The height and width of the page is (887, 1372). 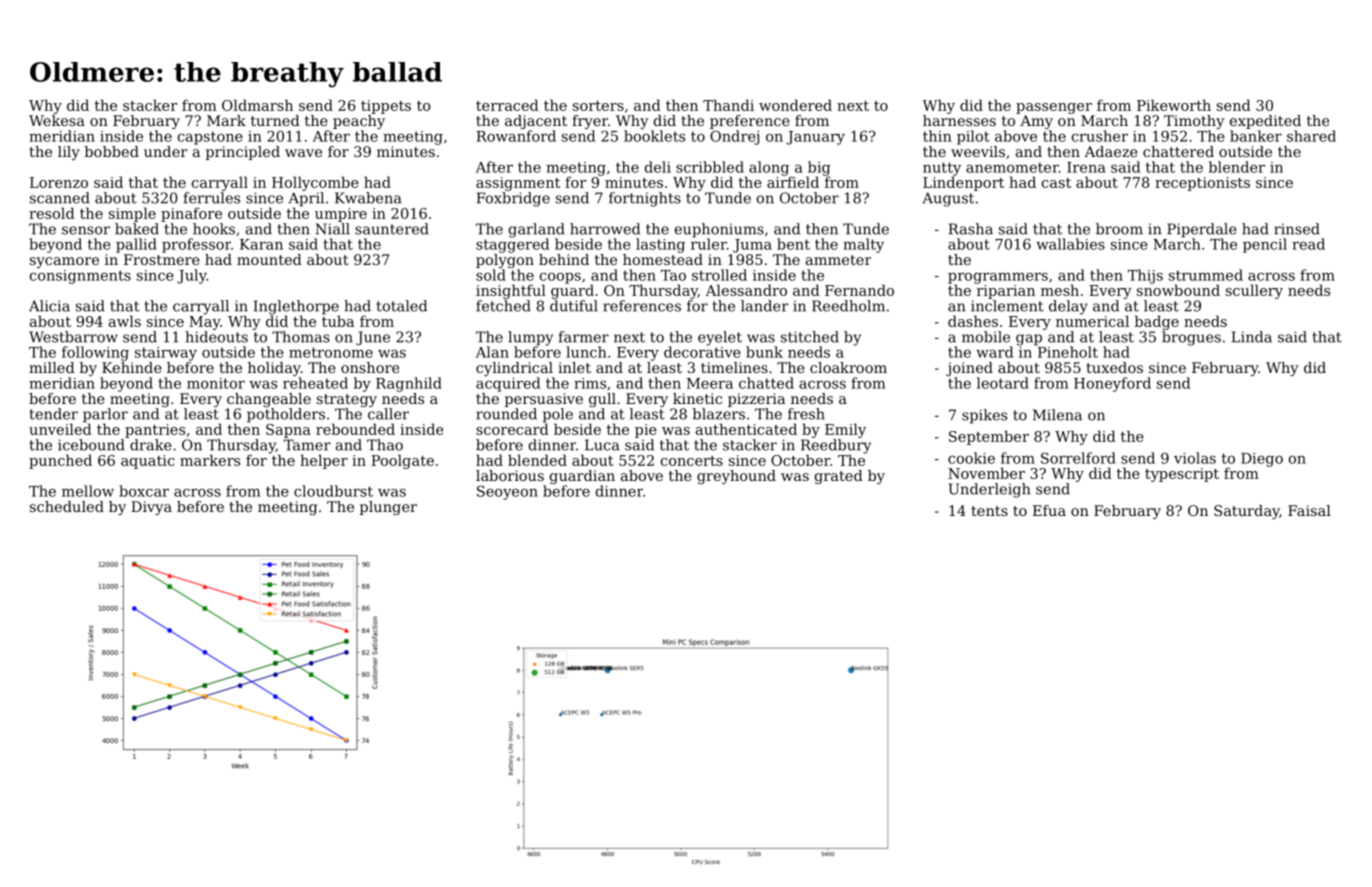 What do you see at coordinates (1068, 352) in the page?
I see `Pineholt` at bounding box center [1068, 352].
